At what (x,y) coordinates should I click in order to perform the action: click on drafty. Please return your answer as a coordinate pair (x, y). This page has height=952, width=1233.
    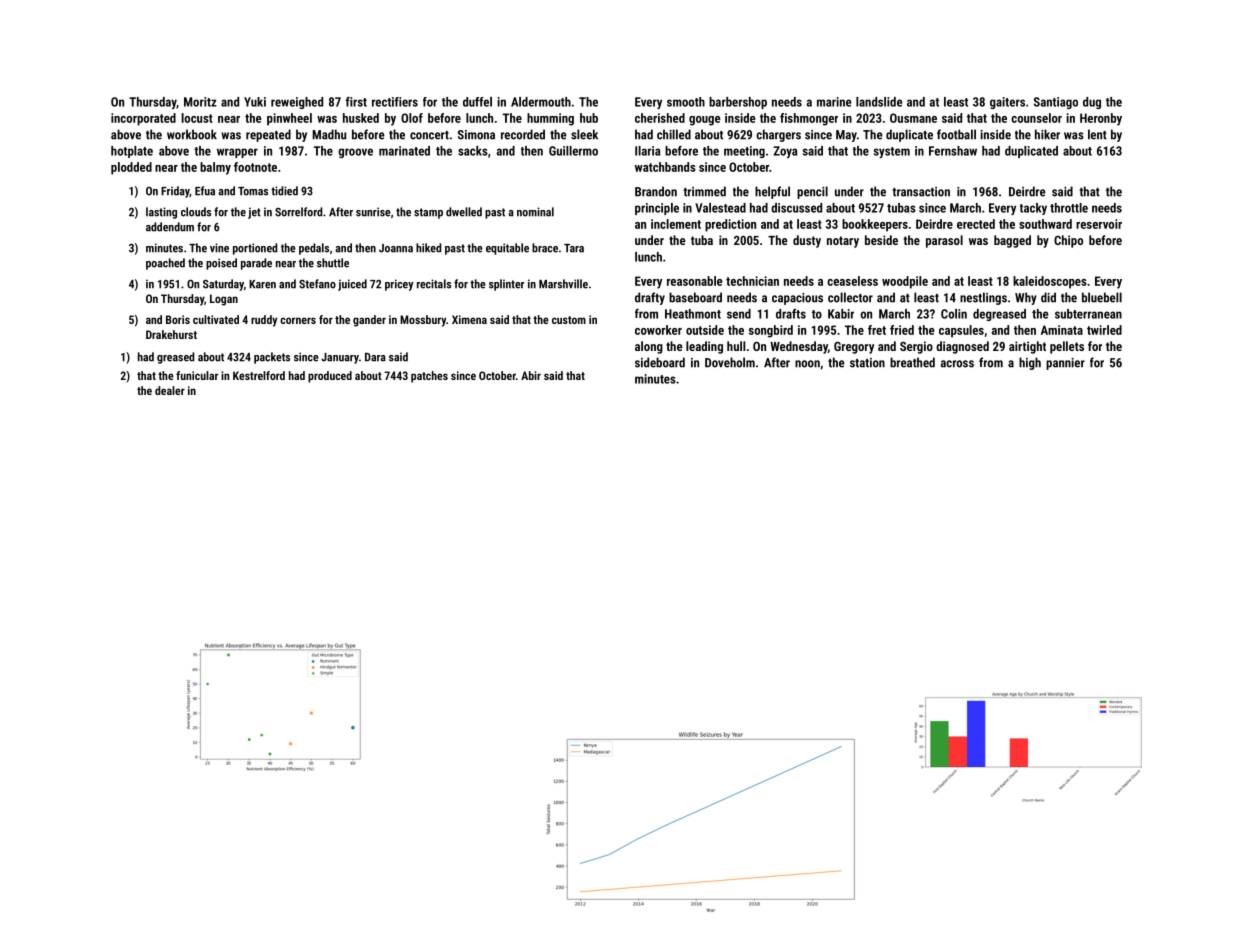
    Looking at the image, I should click on (650, 298).
